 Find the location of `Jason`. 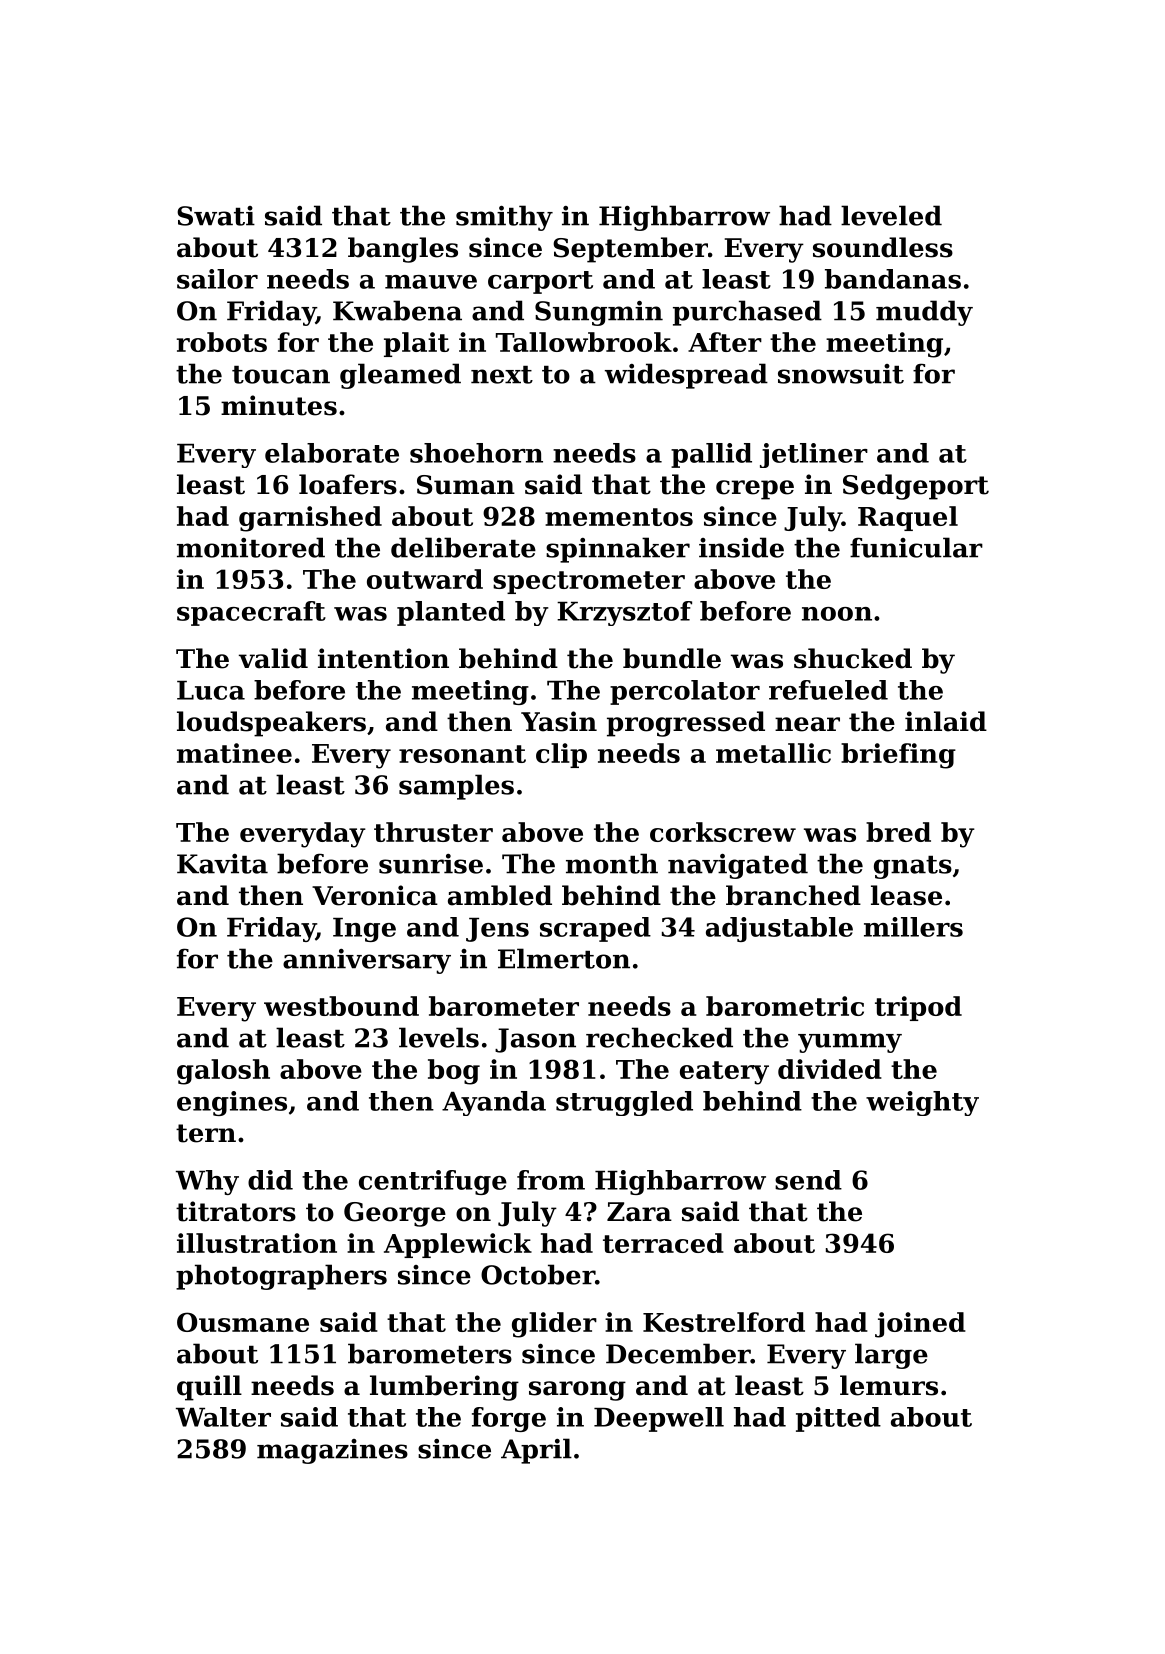

Jason is located at coordinates (535, 1040).
